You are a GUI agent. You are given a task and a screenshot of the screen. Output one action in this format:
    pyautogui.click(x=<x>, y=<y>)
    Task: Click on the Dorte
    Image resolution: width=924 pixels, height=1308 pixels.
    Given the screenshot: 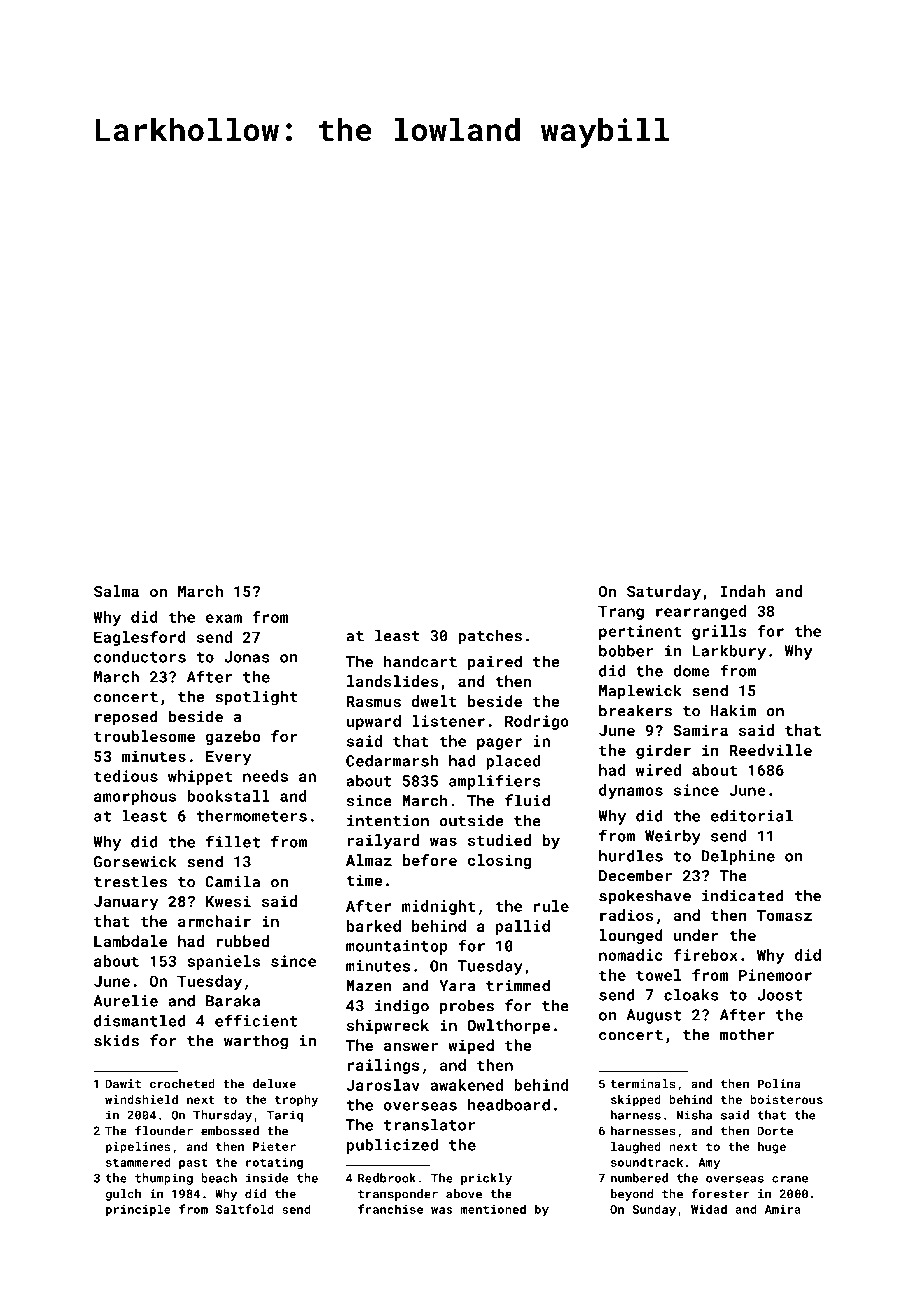 What is the action you would take?
    pyautogui.click(x=775, y=1131)
